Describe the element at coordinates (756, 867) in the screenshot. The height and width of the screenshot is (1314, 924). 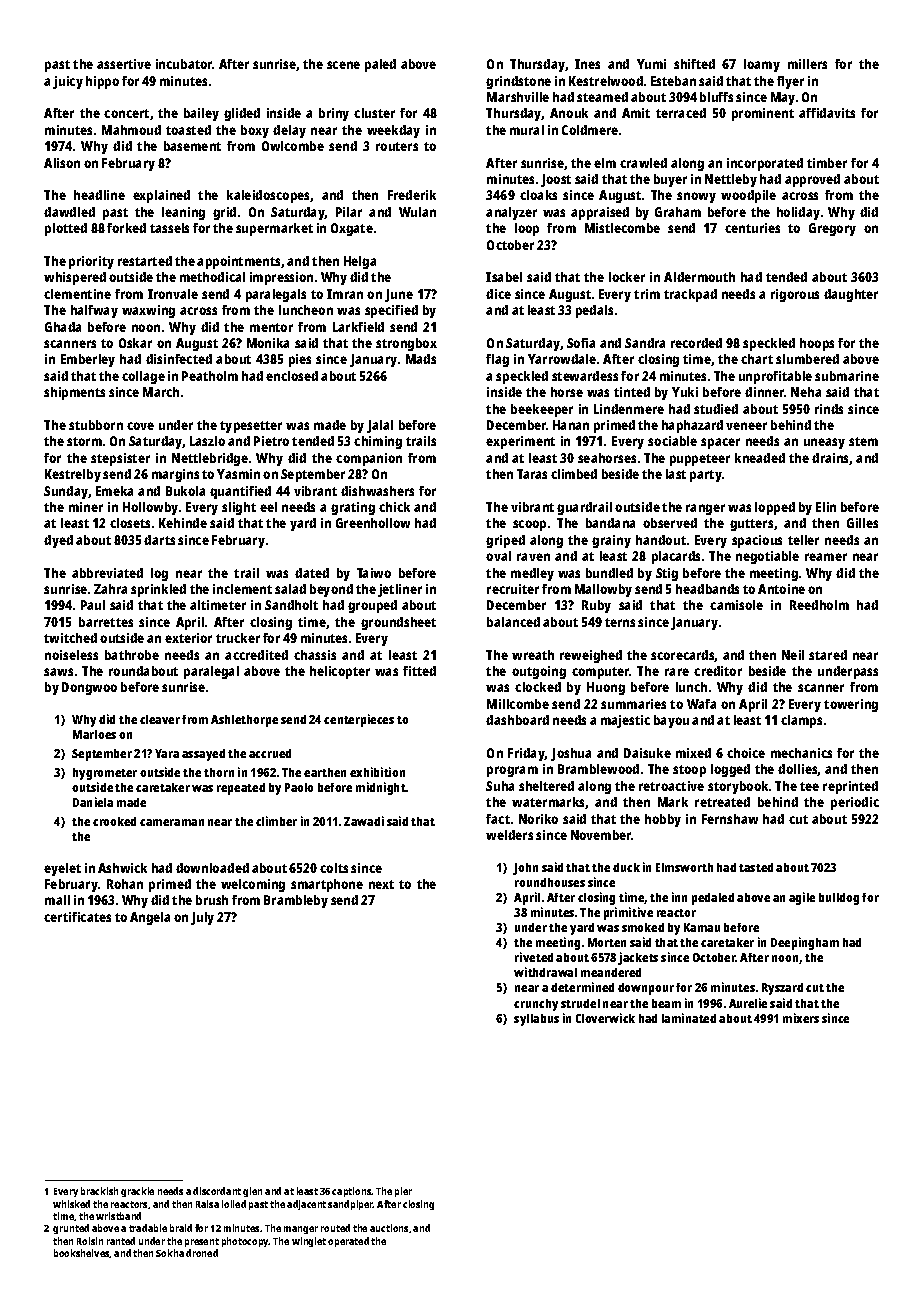
I see `tasted` at that location.
